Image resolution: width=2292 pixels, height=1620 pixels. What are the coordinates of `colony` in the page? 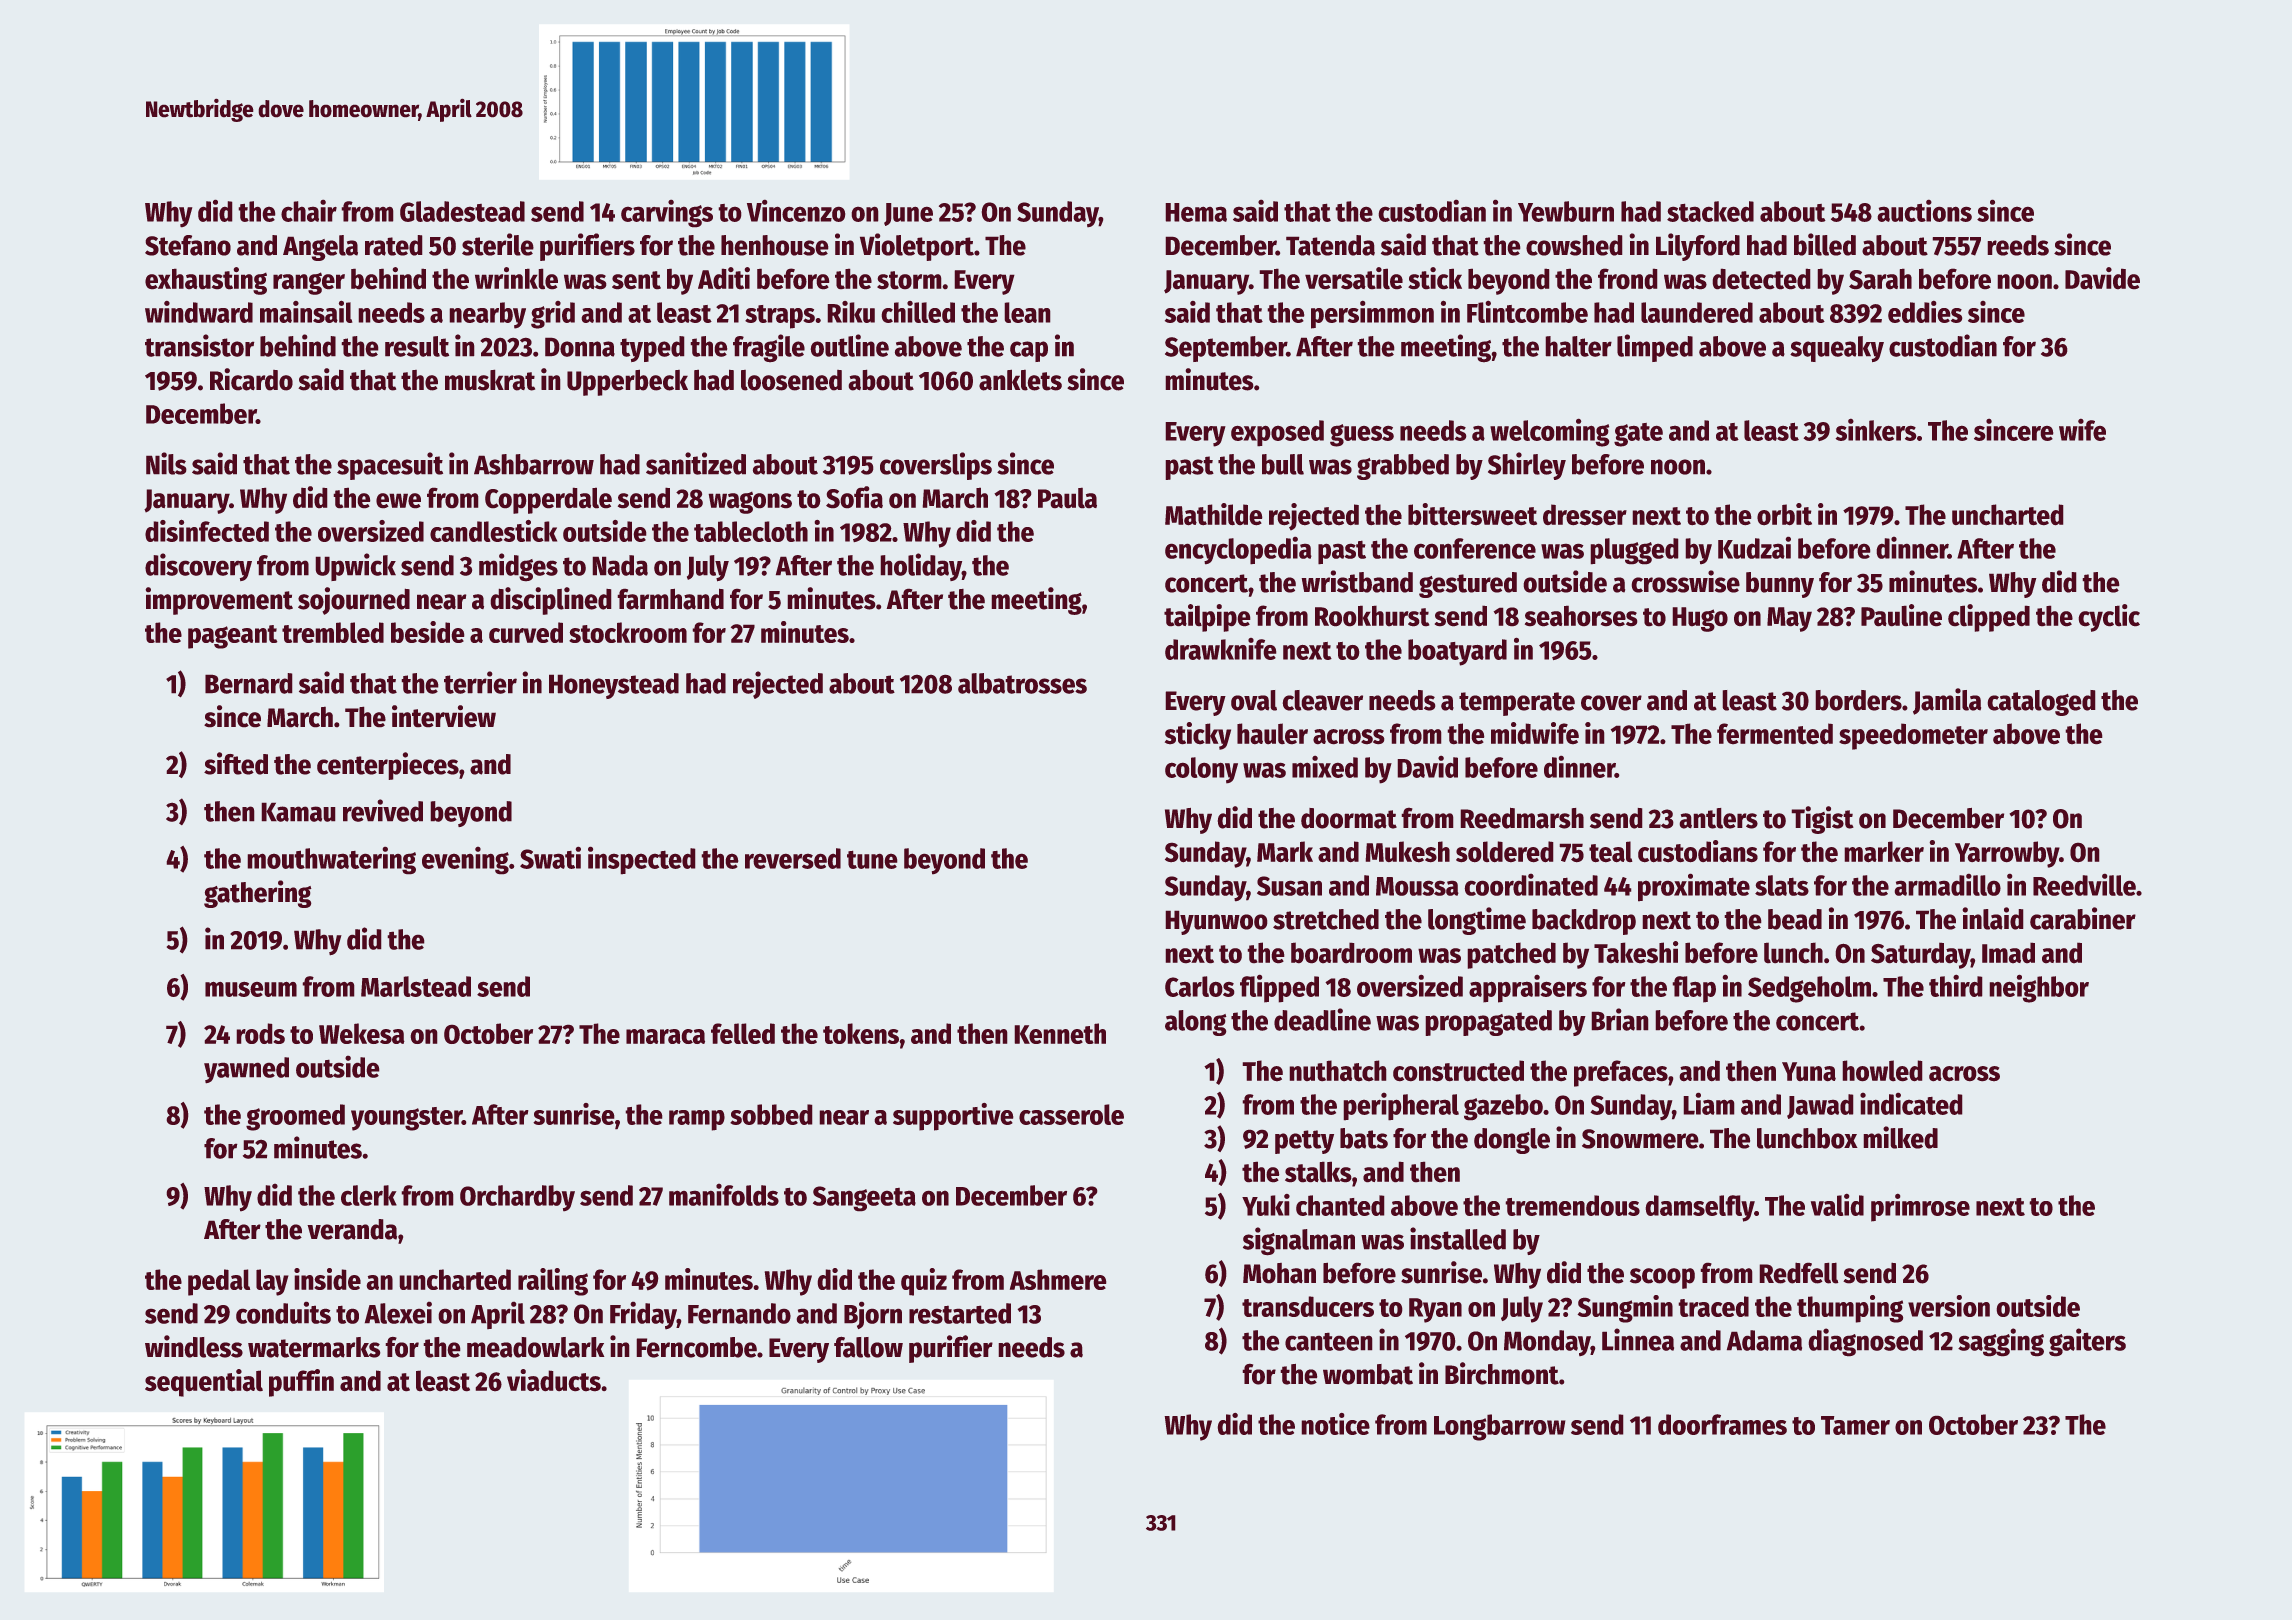 It's located at (1201, 770).
